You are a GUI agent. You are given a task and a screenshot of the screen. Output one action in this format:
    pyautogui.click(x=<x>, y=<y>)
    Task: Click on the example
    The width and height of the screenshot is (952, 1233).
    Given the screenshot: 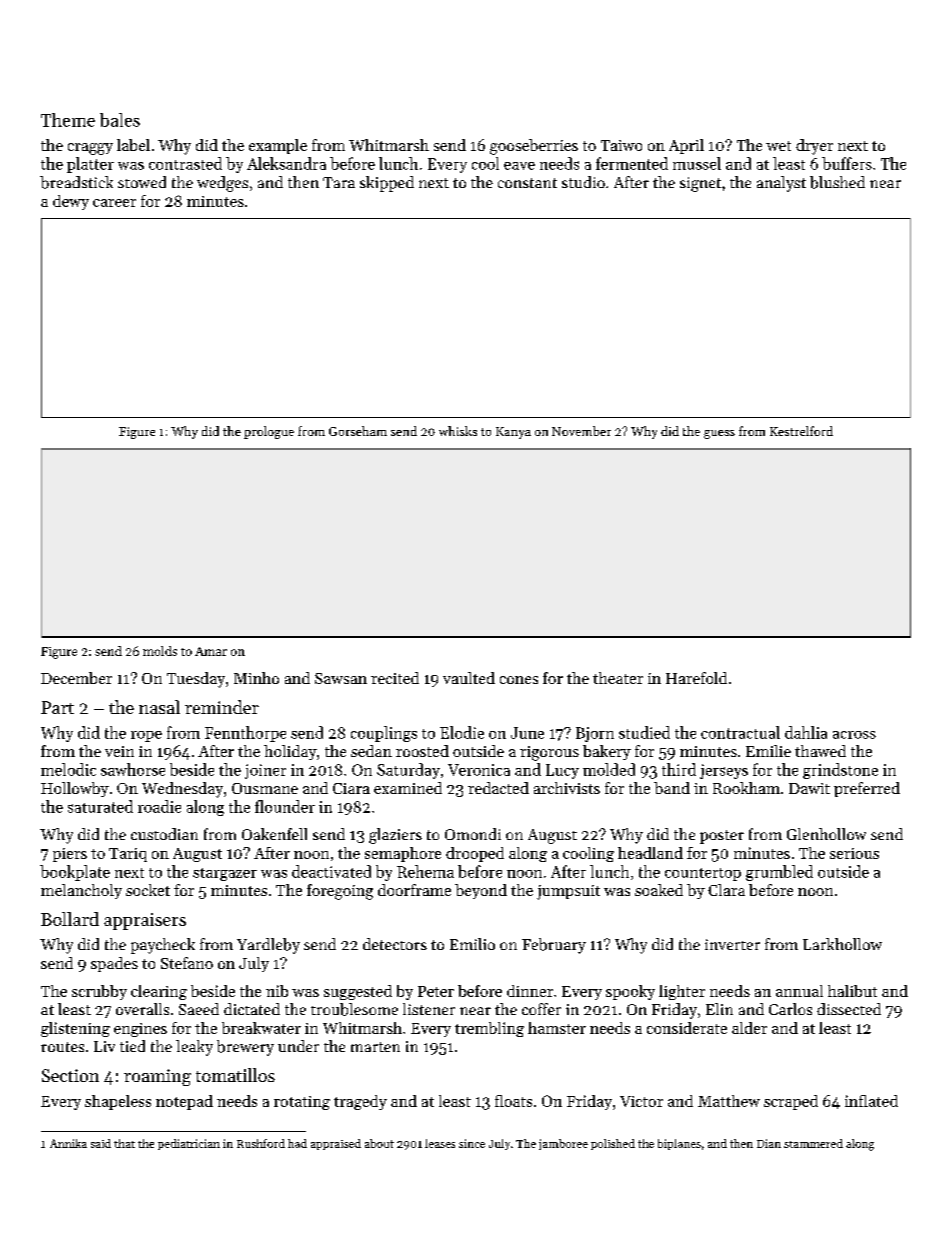 What is the action you would take?
    pyautogui.click(x=278, y=146)
